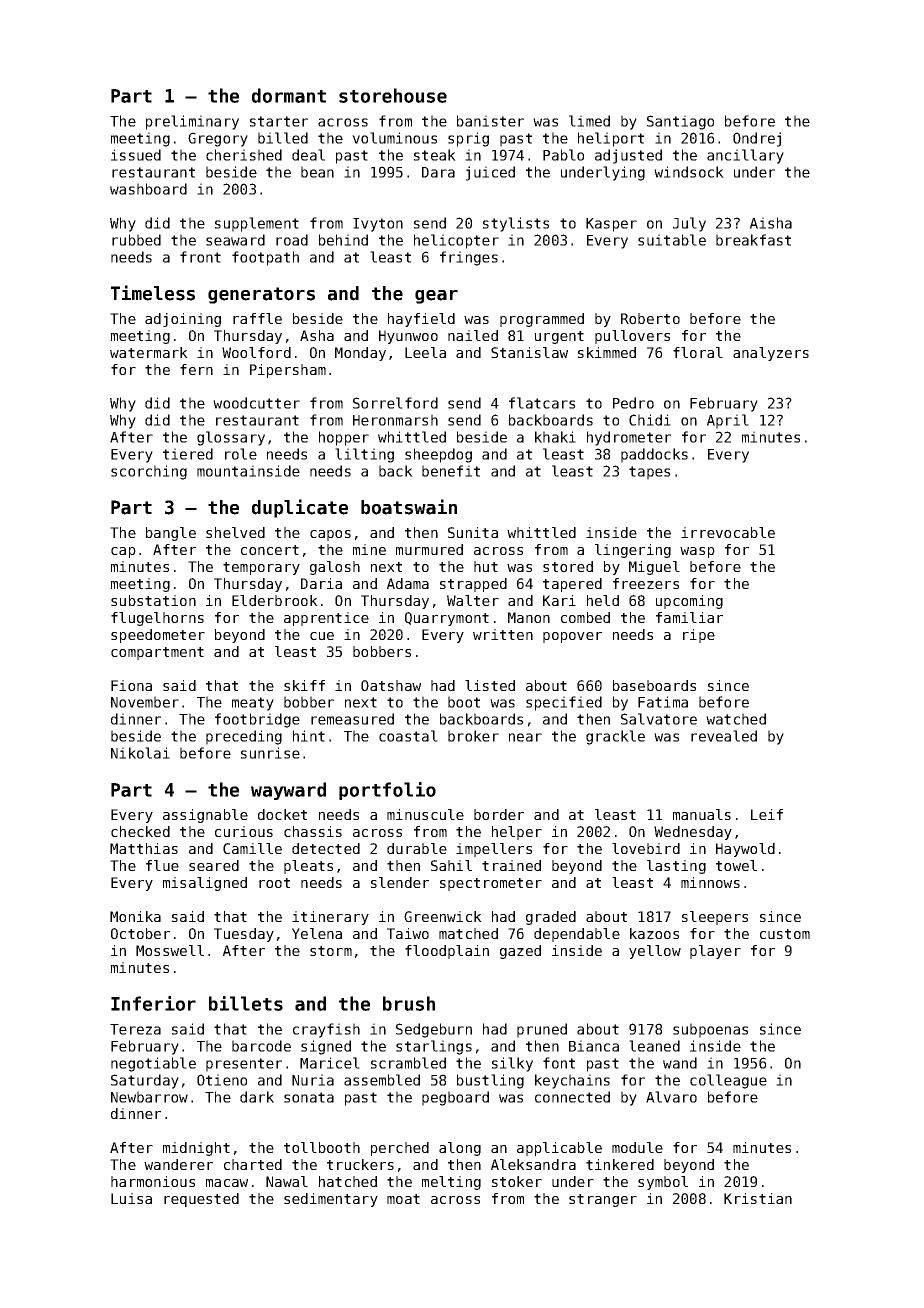 The image size is (924, 1308). What do you see at coordinates (192, 122) in the screenshot?
I see `preliminary` at bounding box center [192, 122].
